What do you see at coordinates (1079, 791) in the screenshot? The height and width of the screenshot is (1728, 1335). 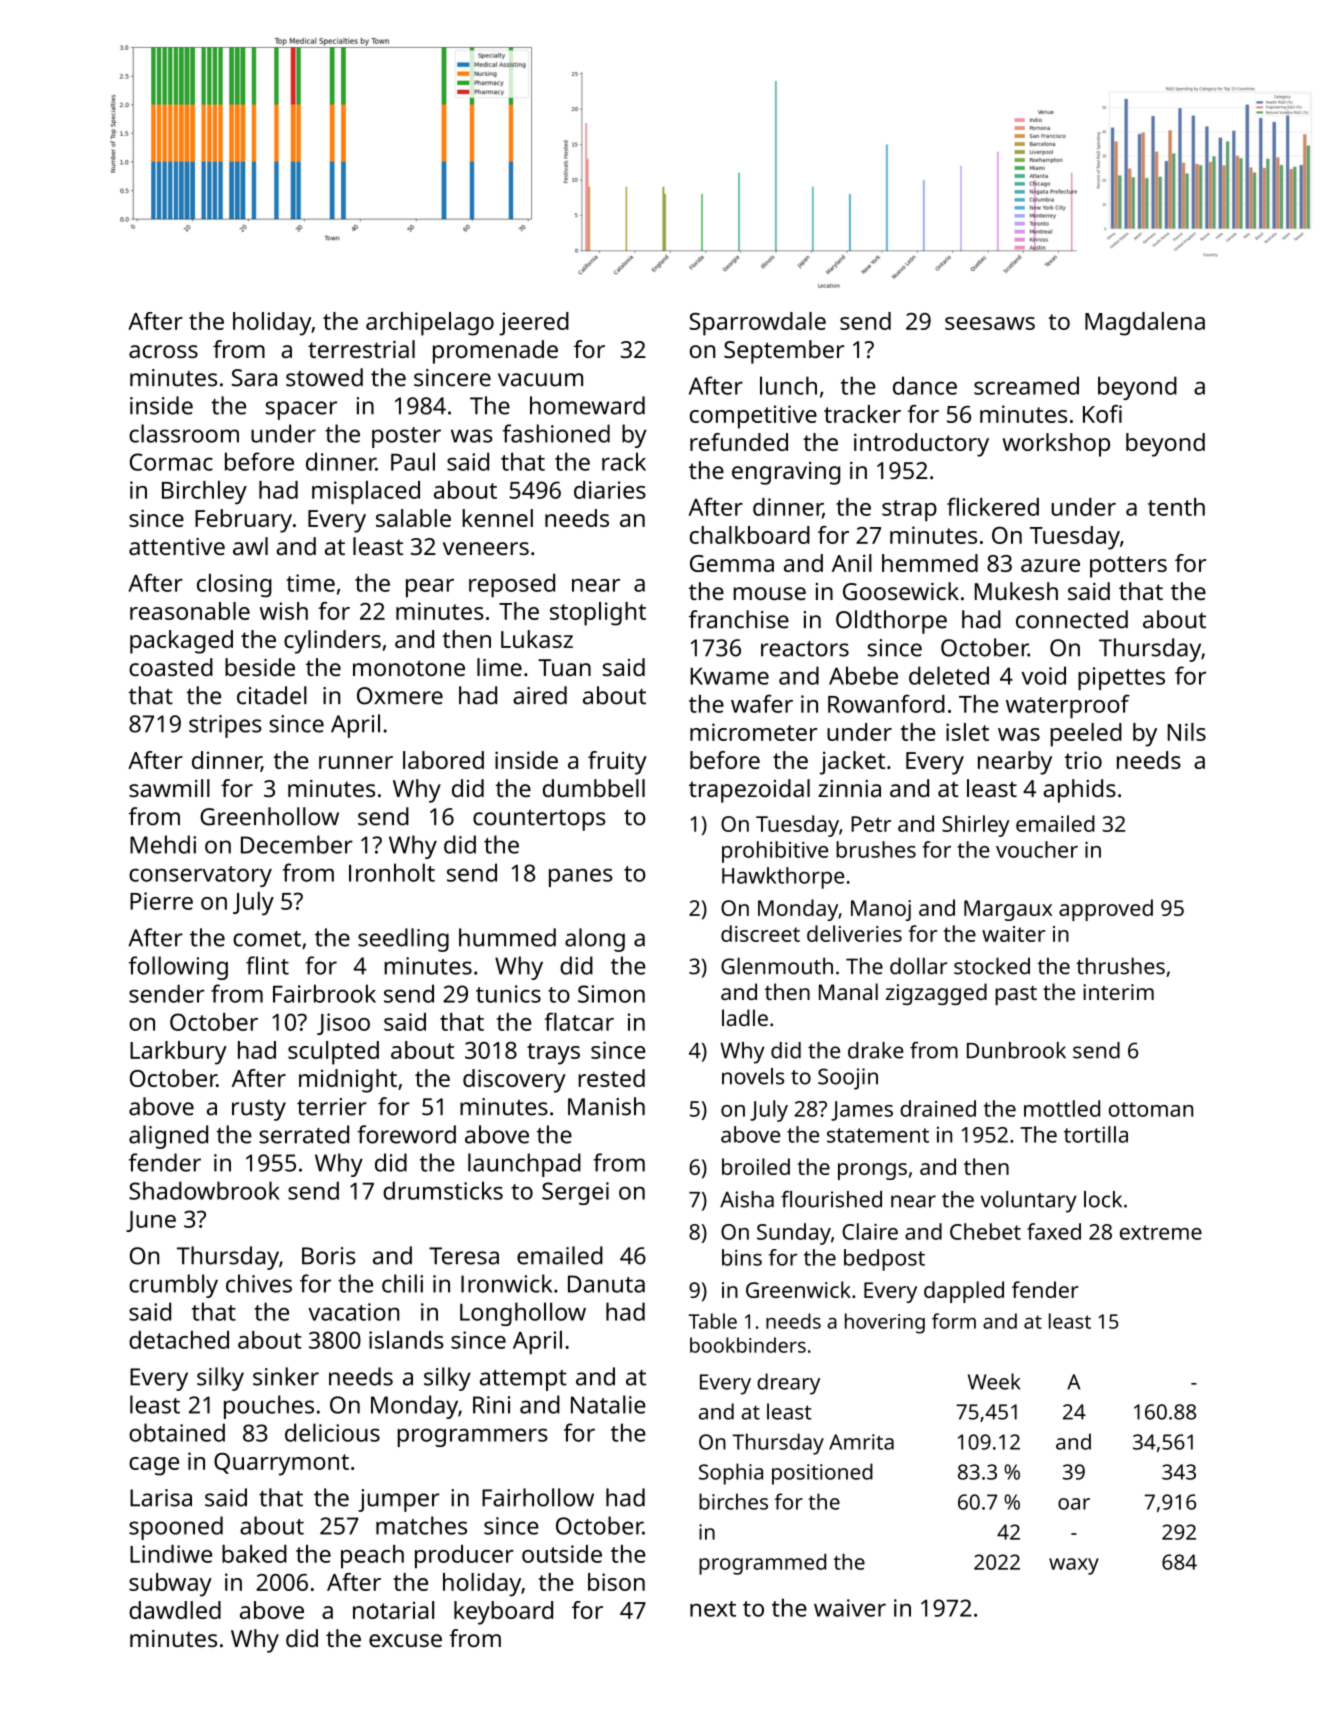 I see `aphids` at bounding box center [1079, 791].
